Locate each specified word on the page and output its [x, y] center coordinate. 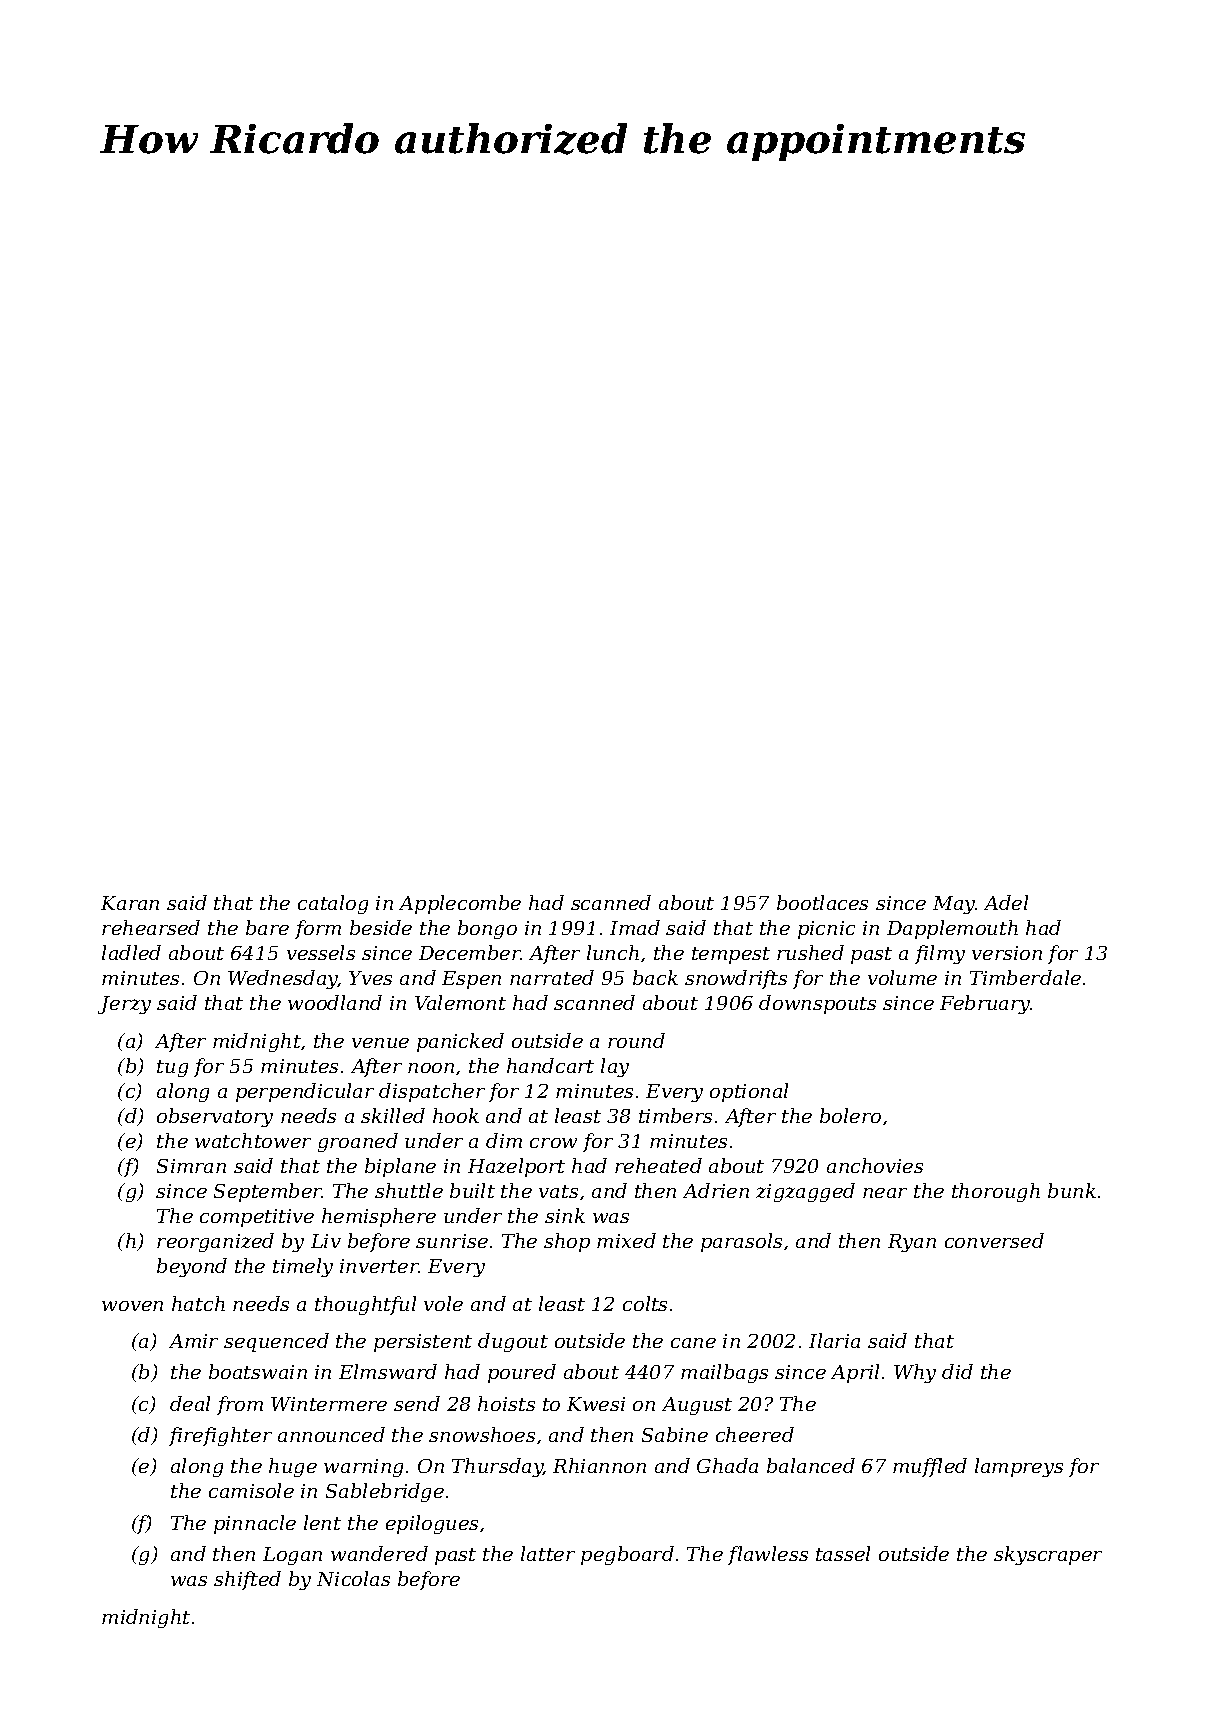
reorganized [215, 1242]
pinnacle [255, 1524]
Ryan [912, 1243]
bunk [1072, 1190]
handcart [550, 1065]
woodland [335, 1002]
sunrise [452, 1241]
